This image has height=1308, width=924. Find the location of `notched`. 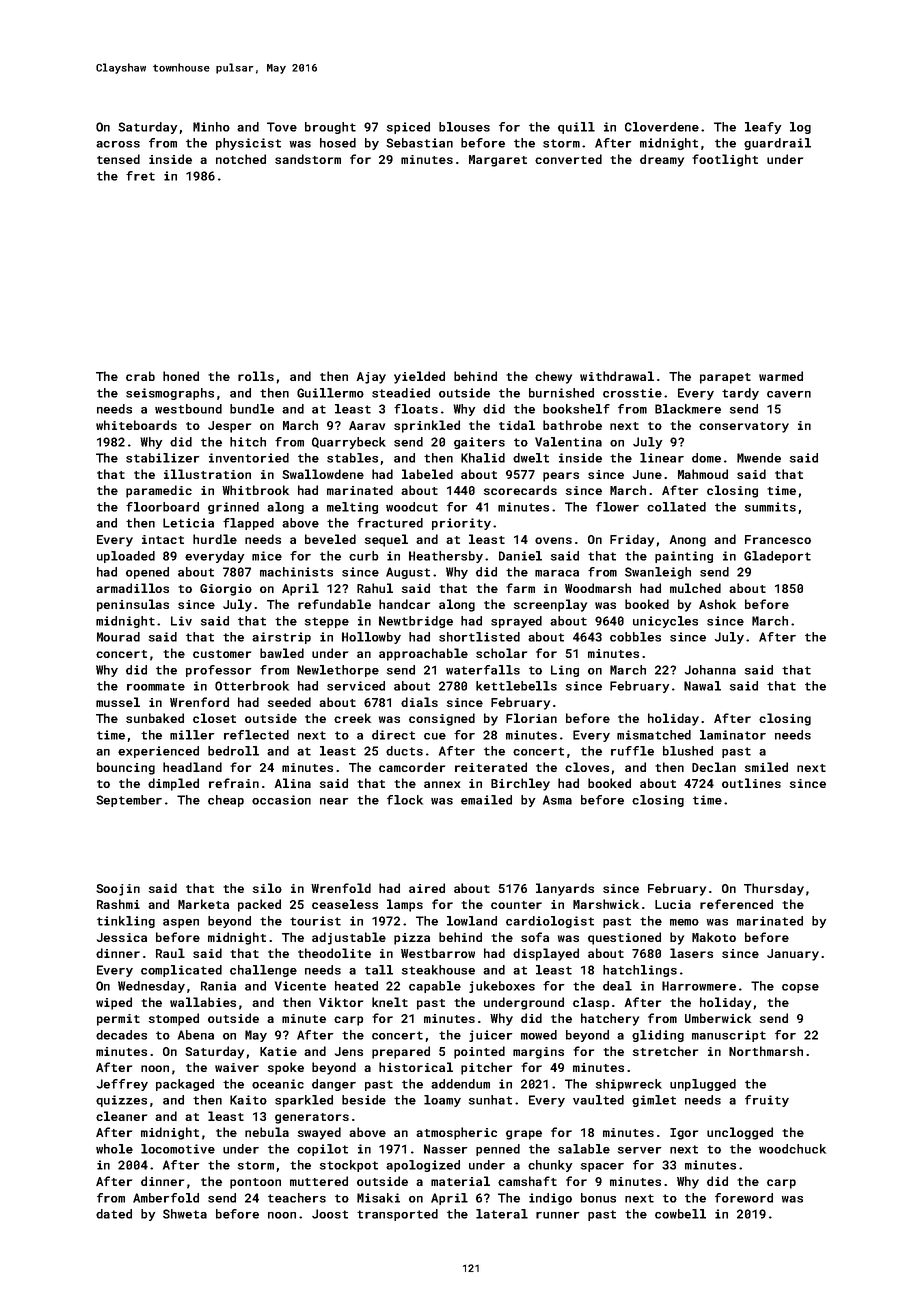

notched is located at coordinates (241, 159).
